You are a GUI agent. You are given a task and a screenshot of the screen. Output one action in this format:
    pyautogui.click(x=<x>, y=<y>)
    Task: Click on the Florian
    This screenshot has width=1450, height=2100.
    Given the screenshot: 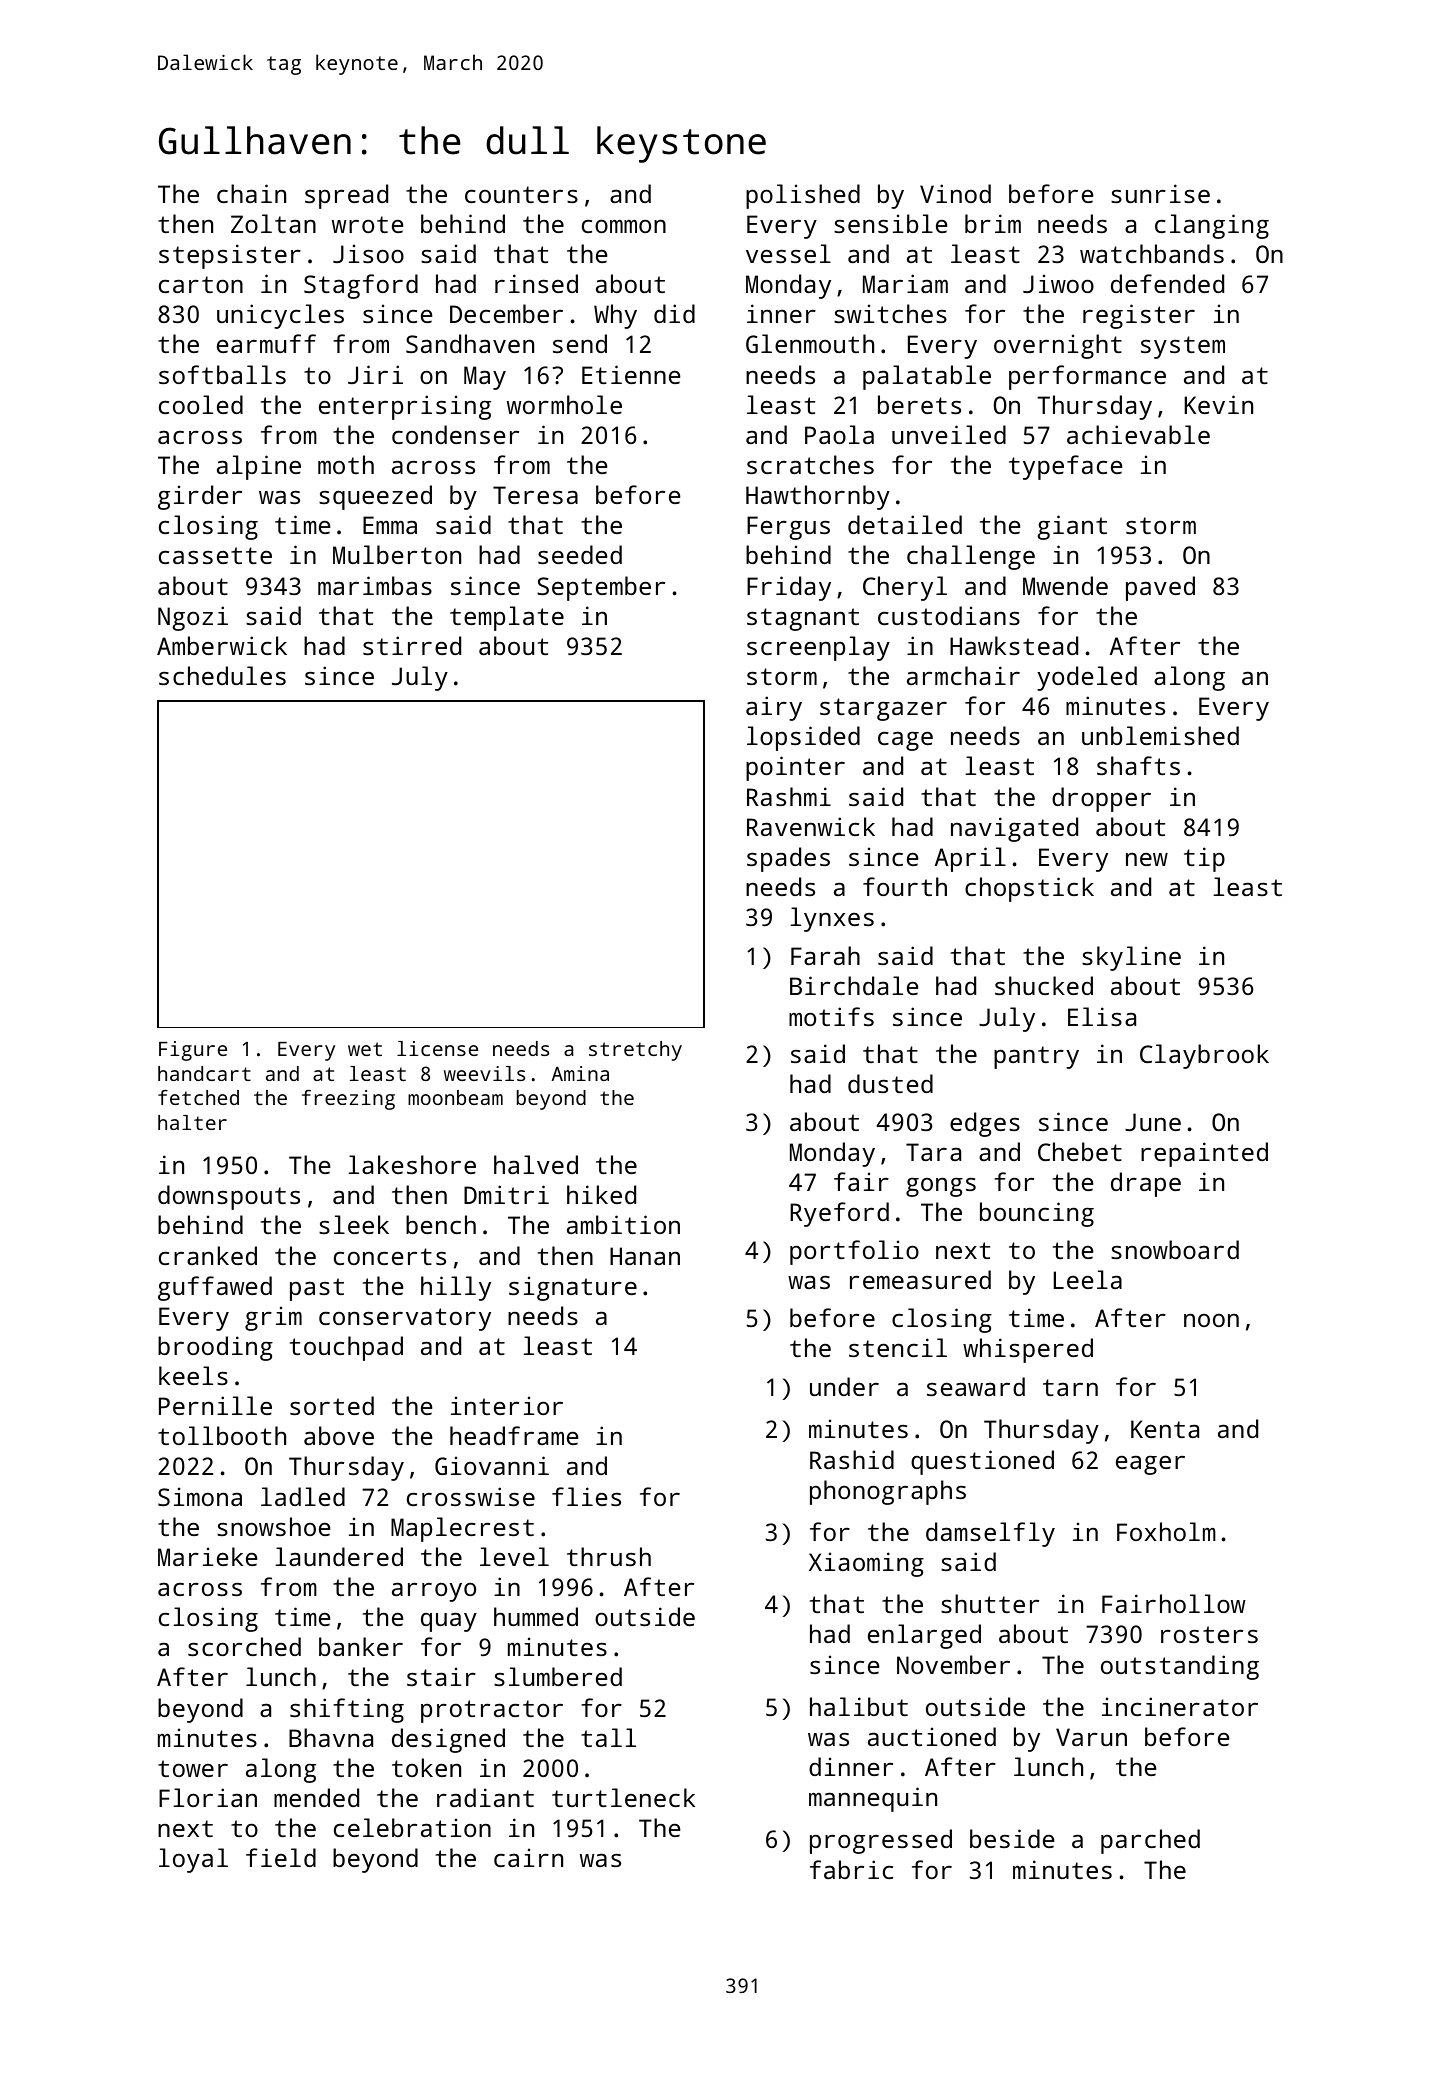 What is the action you would take?
    pyautogui.click(x=208, y=1797)
